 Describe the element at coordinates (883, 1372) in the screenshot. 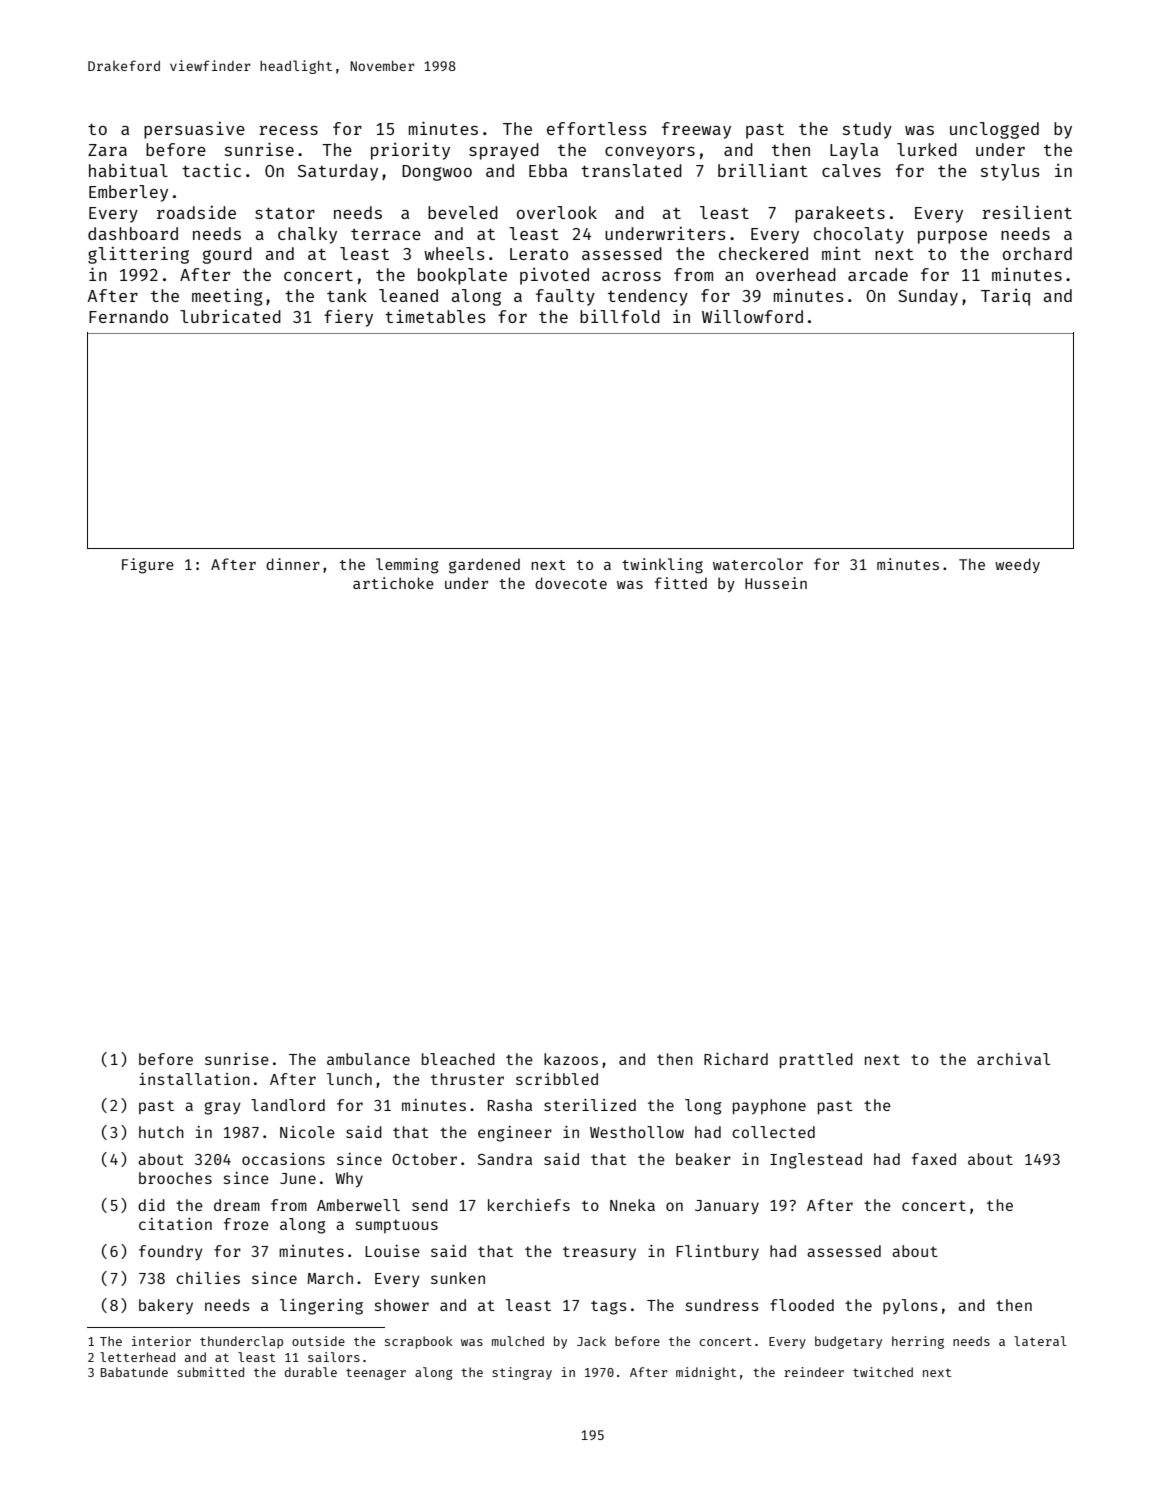

I see `twitched` at that location.
